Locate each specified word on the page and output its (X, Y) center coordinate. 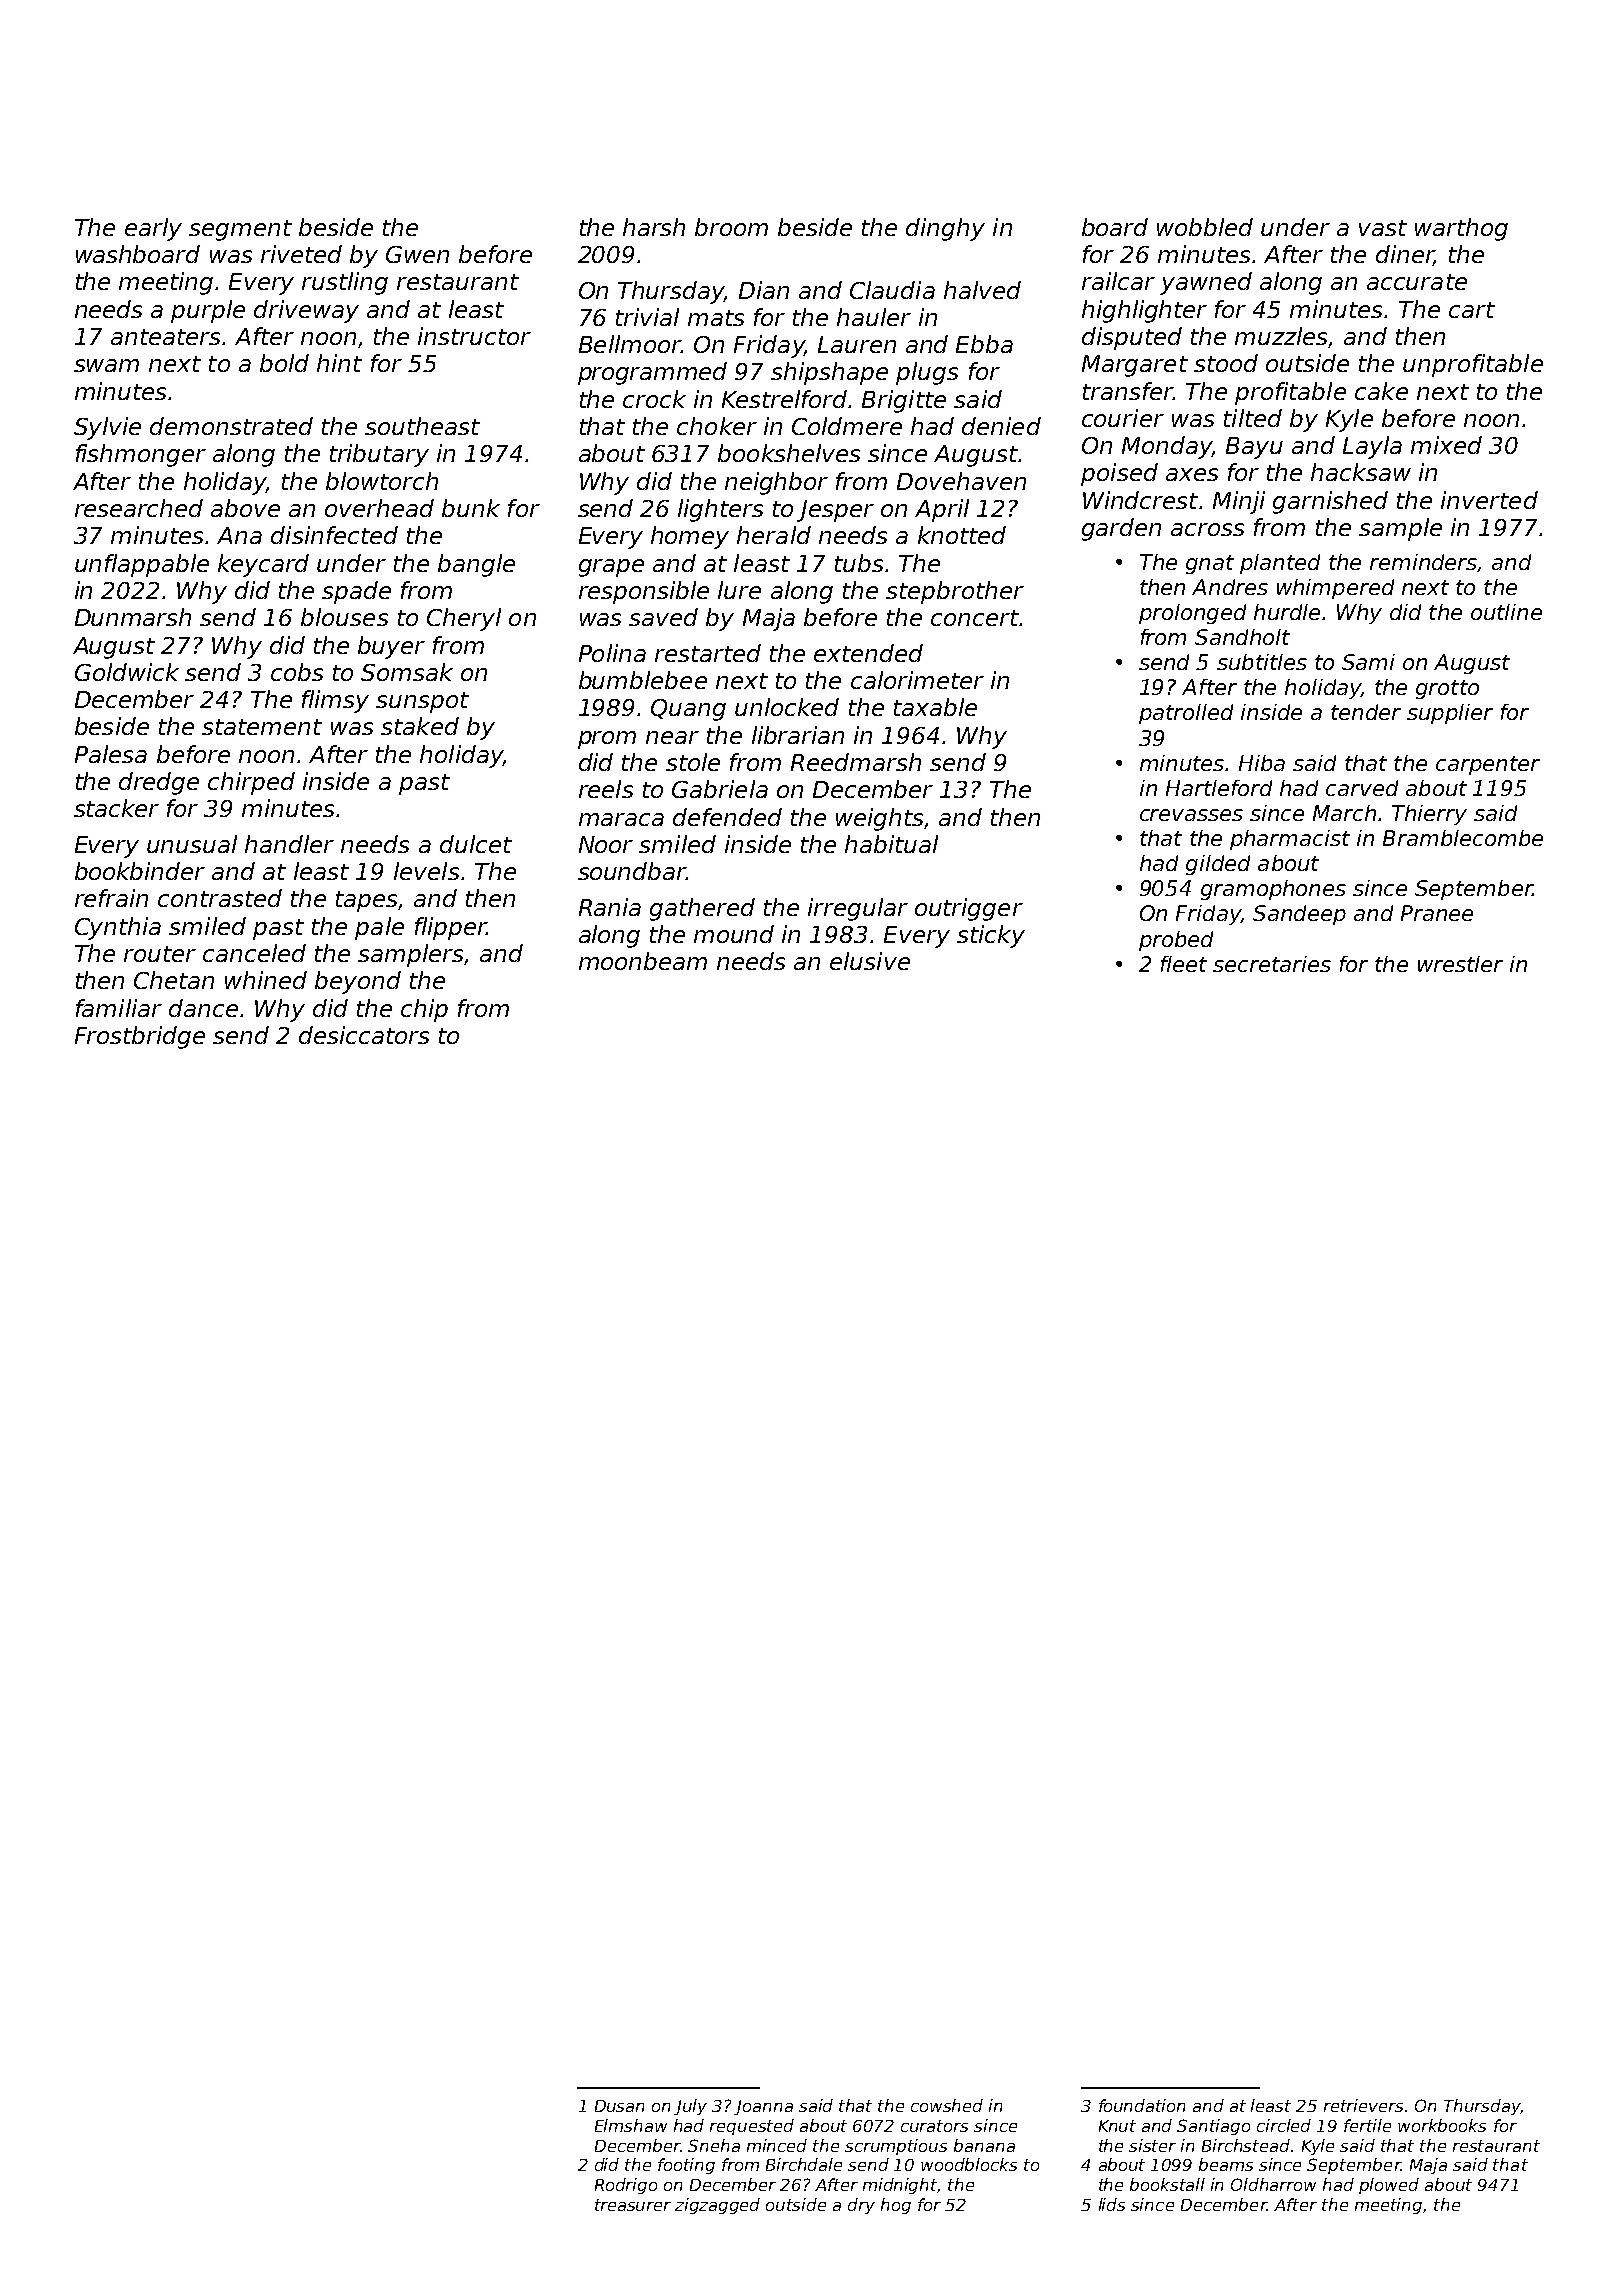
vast (1383, 228)
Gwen (417, 254)
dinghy (945, 229)
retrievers (1363, 2105)
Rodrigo (626, 2186)
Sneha (714, 2145)
